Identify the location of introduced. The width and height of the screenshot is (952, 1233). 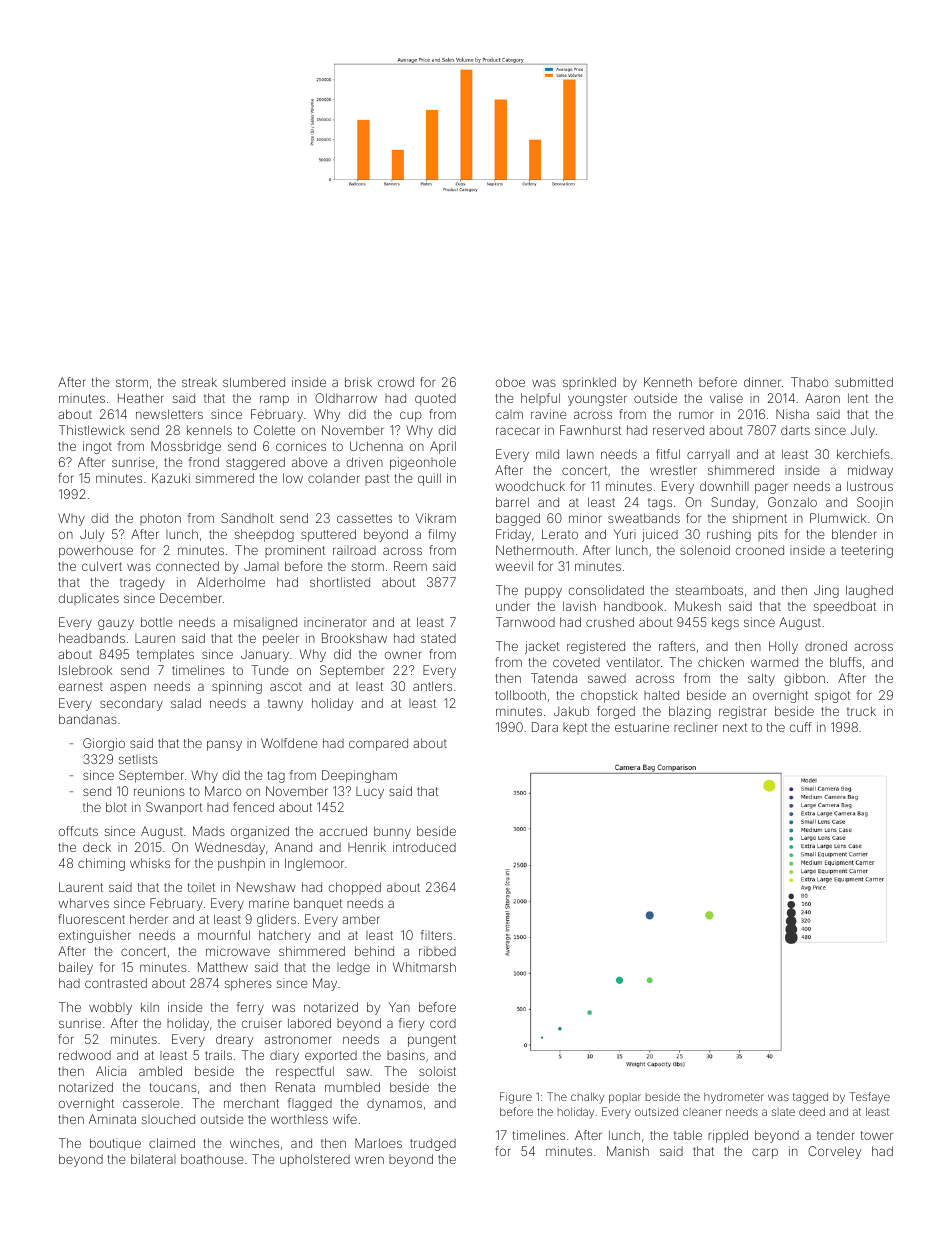
(424, 847).
